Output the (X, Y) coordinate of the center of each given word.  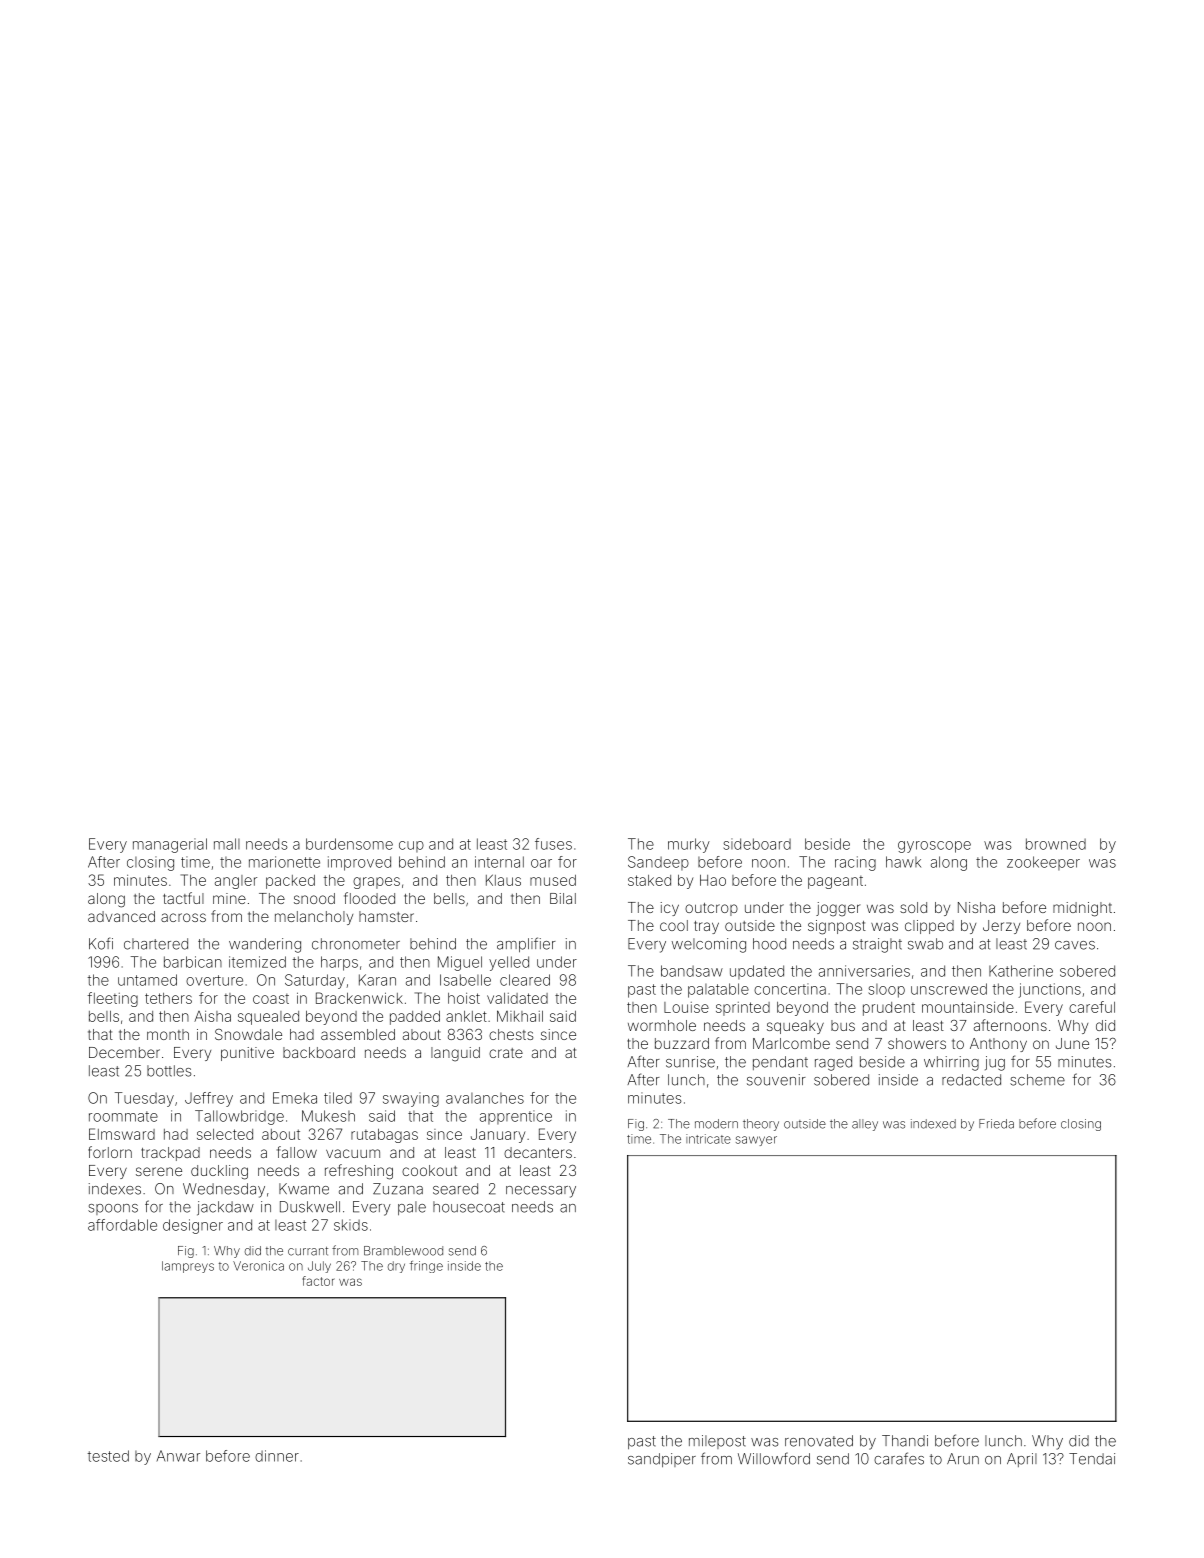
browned (1056, 844)
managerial (170, 845)
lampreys (188, 1267)
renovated (819, 1441)
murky (689, 845)
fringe (426, 1267)
